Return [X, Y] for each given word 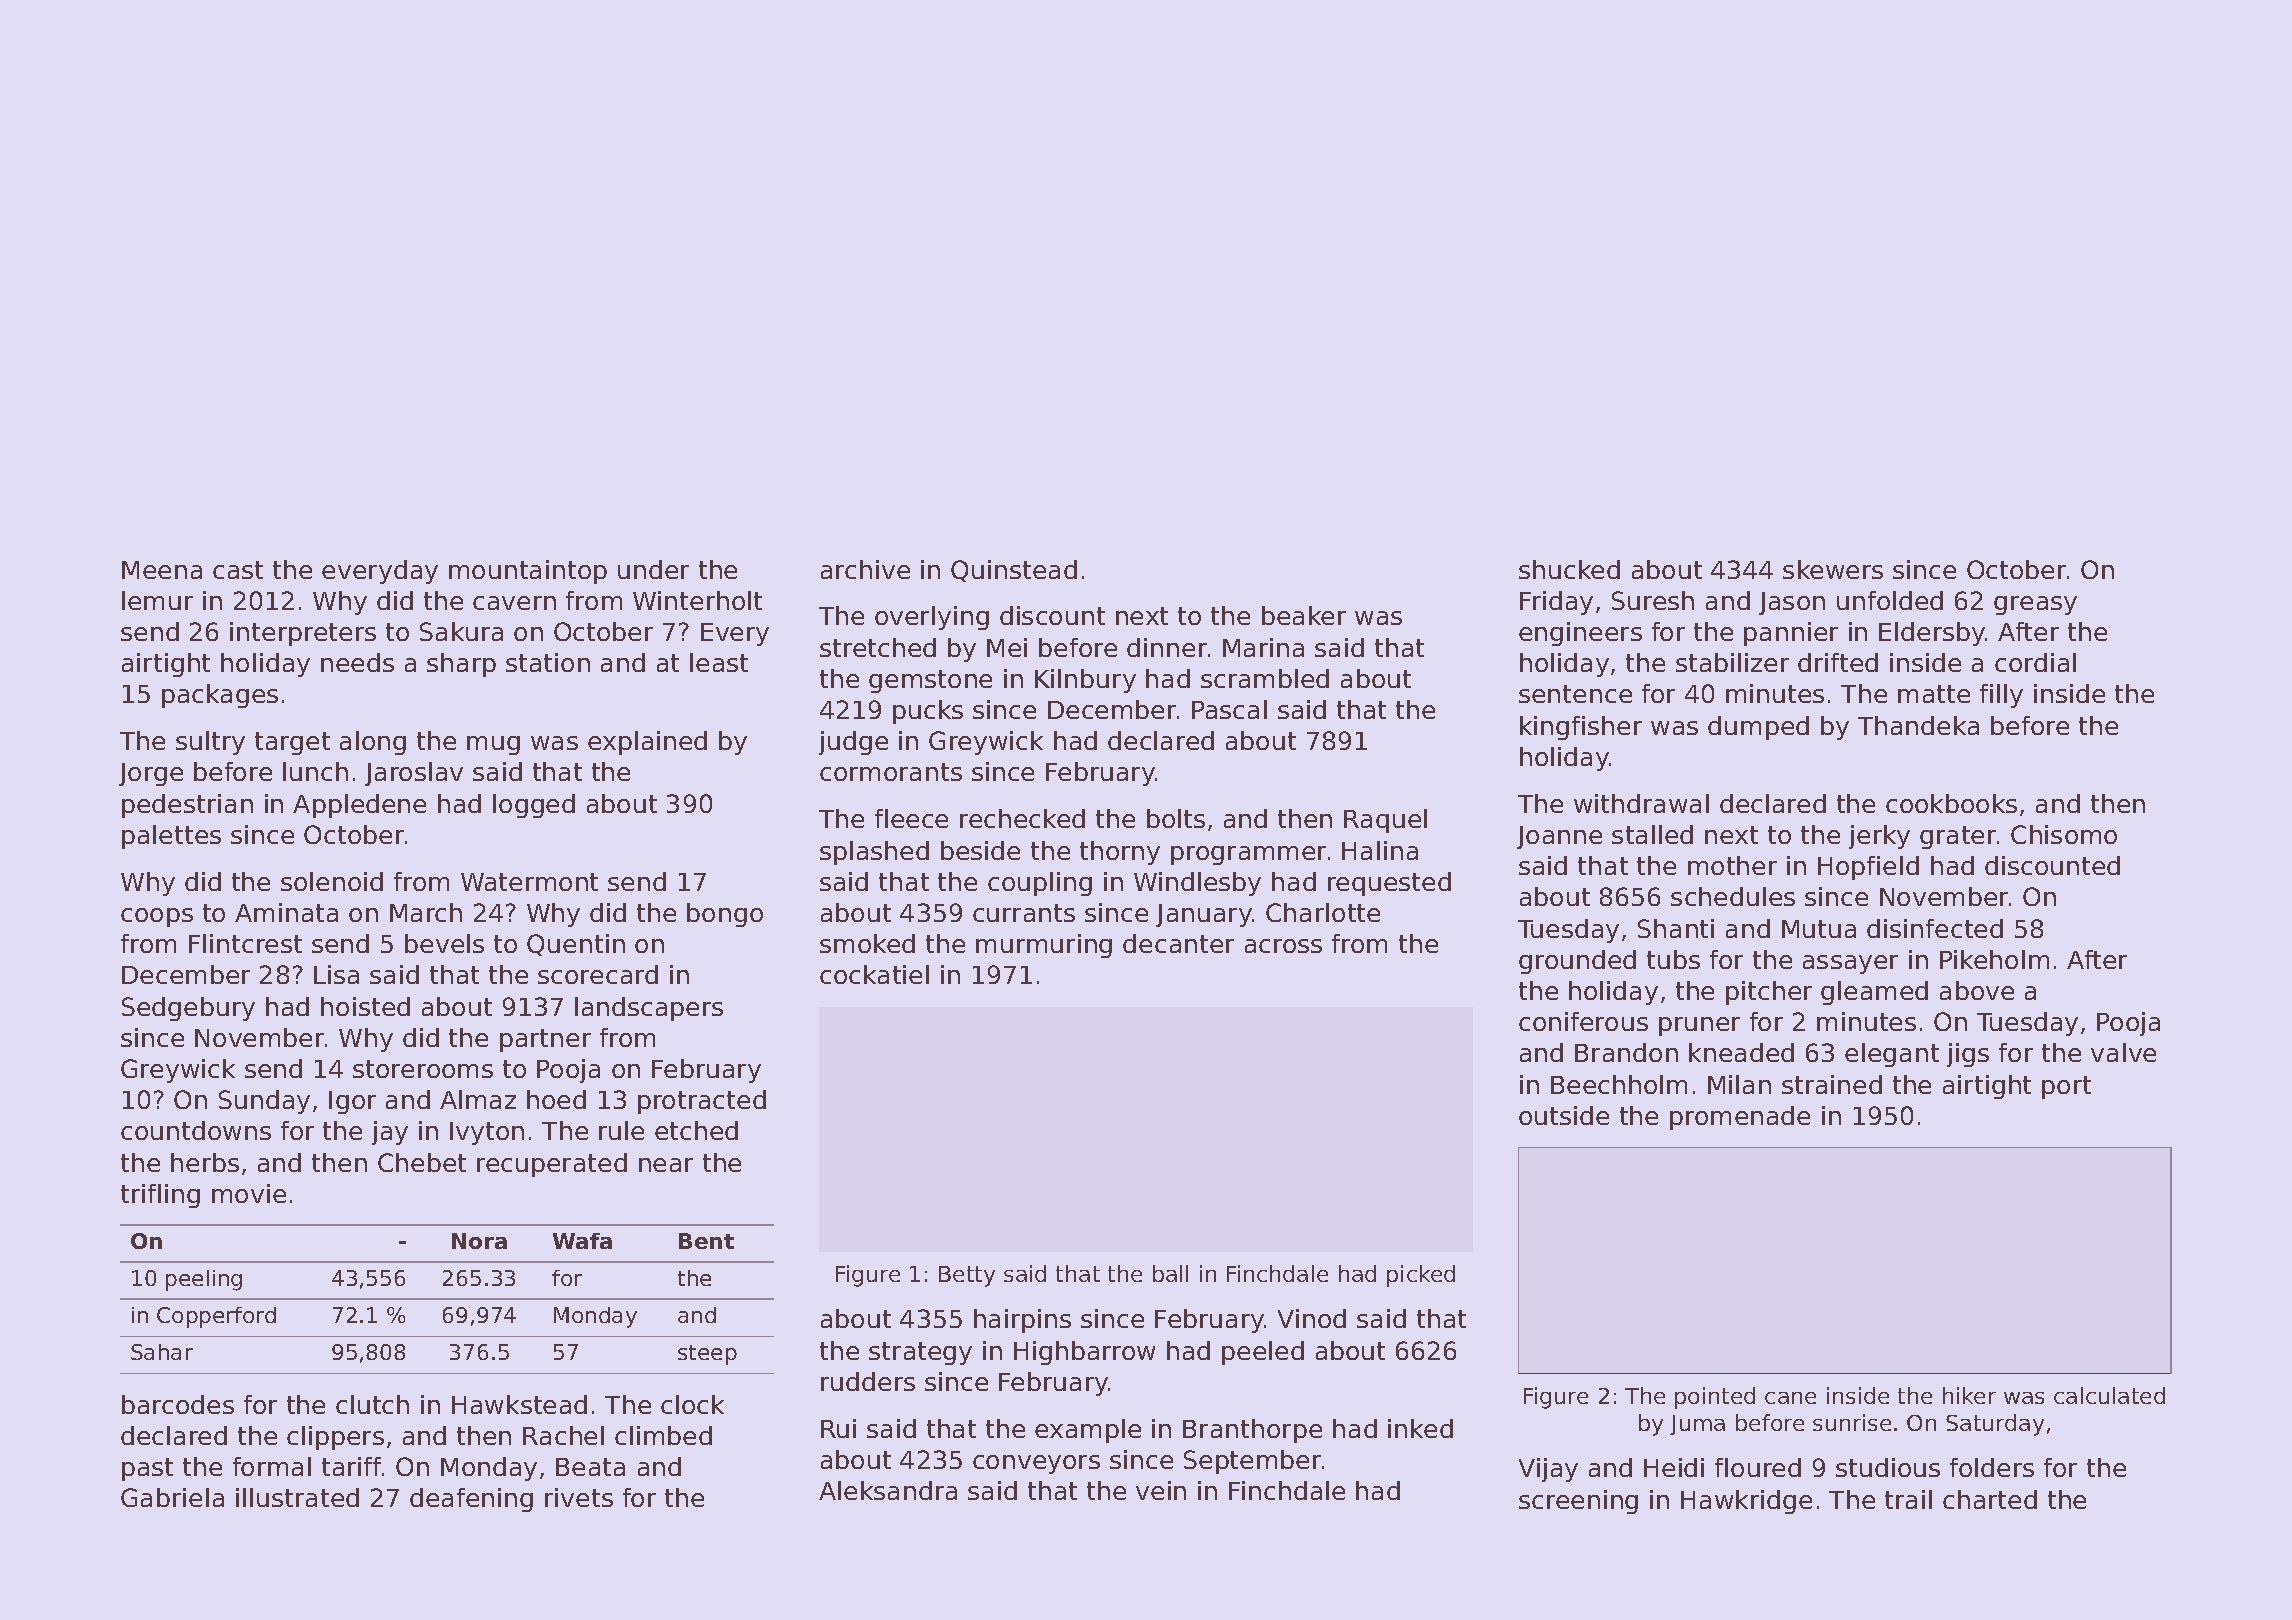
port [2066, 1087]
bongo [725, 915]
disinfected [1935, 928]
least [719, 662]
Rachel [563, 1435]
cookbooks [1951, 803]
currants [1024, 913]
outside [1564, 1115]
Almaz [478, 1099]
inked [1420, 1428]
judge [853, 743]
